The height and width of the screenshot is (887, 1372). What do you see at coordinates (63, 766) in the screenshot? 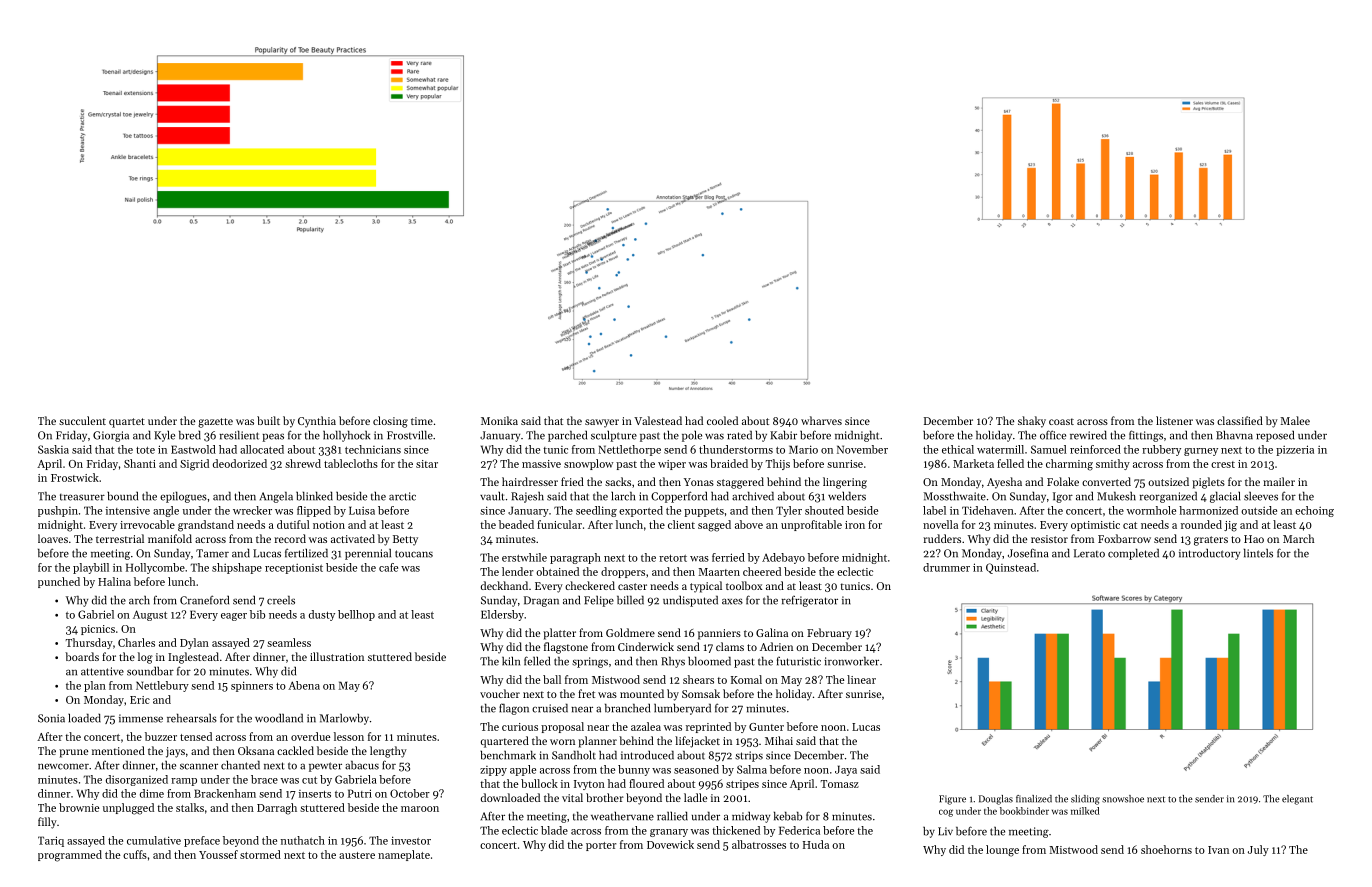
I see `newcomer` at bounding box center [63, 766].
